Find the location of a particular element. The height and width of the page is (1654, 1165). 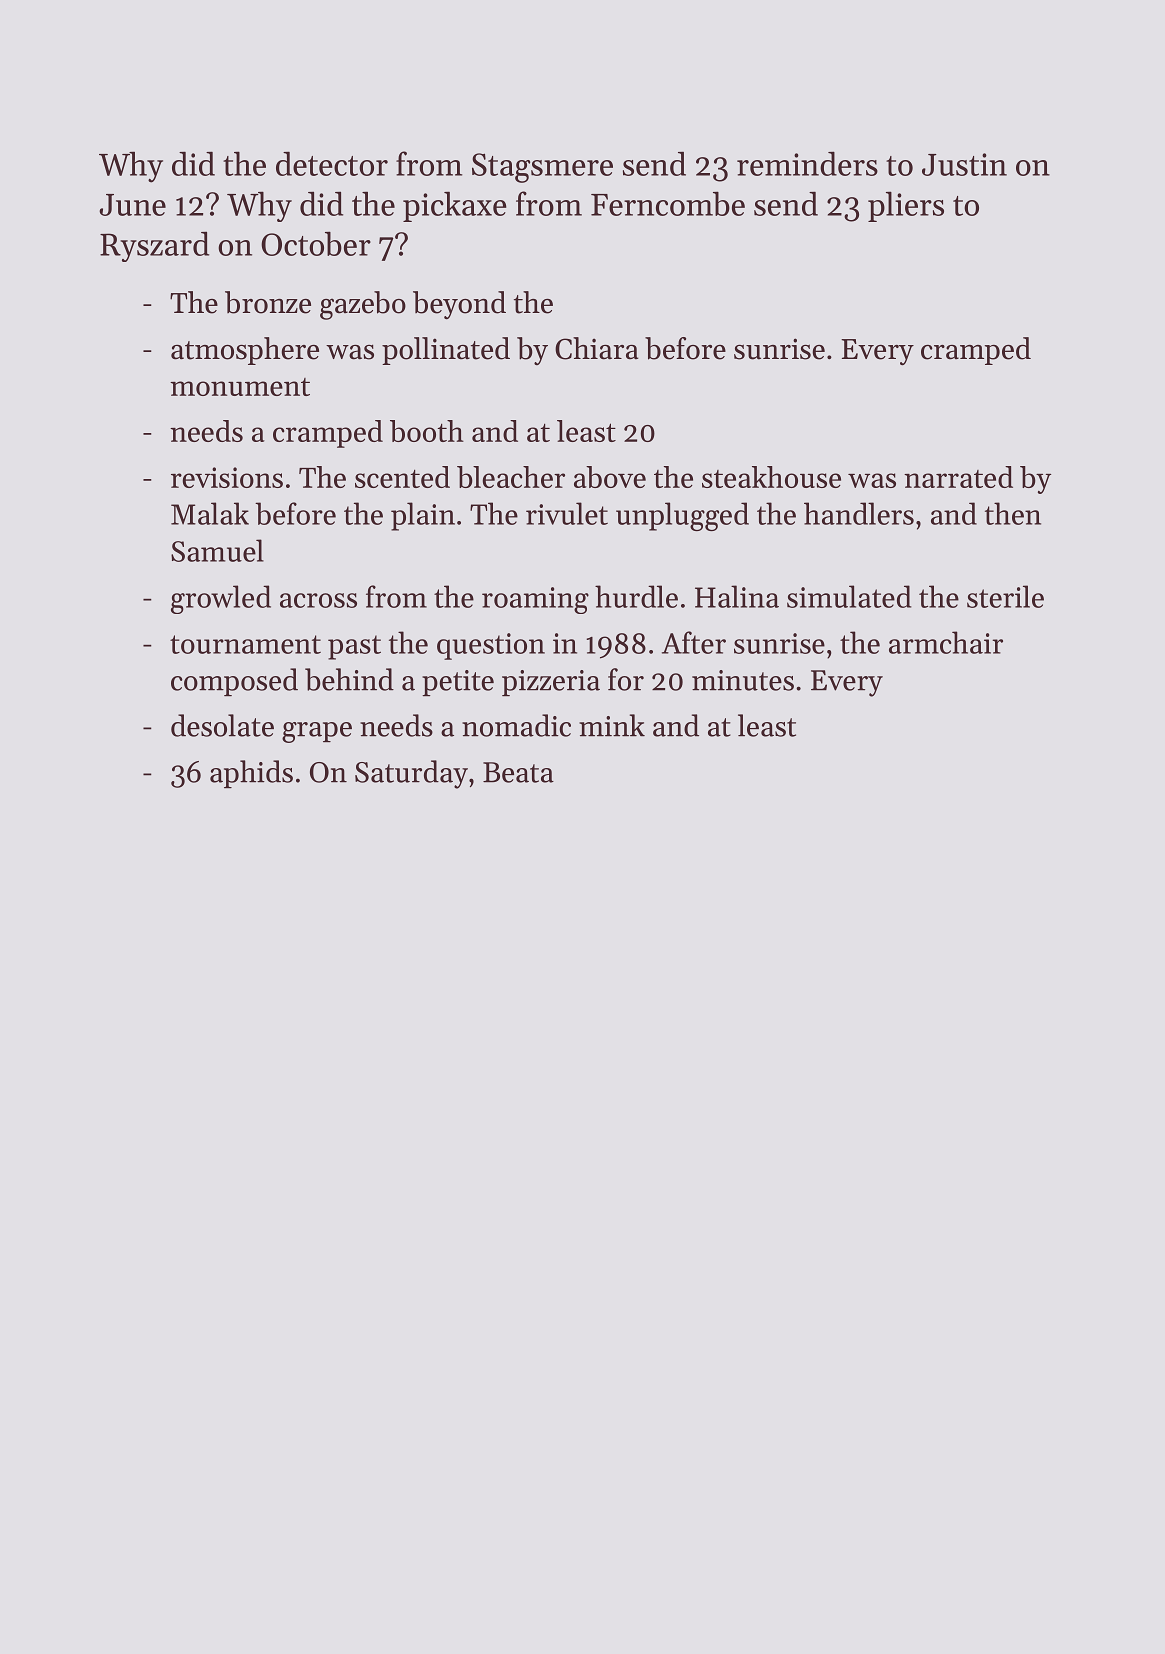

monument is located at coordinates (240, 387).
